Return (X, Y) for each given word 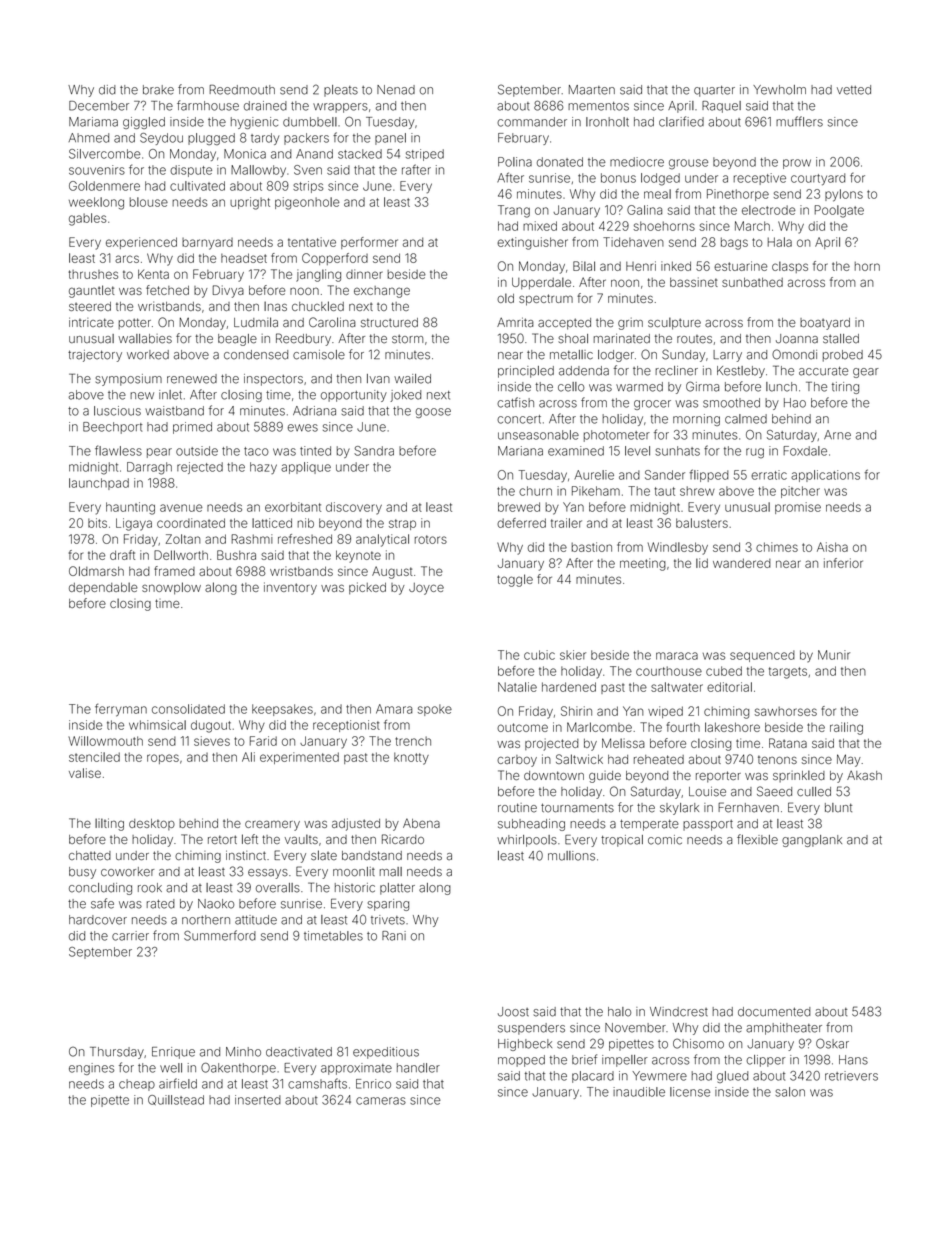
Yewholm (779, 90)
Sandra (374, 451)
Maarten (592, 90)
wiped (665, 712)
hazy (263, 468)
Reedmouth (242, 90)
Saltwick (579, 759)
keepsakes (282, 710)
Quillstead (176, 1100)
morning (696, 420)
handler (418, 1068)
